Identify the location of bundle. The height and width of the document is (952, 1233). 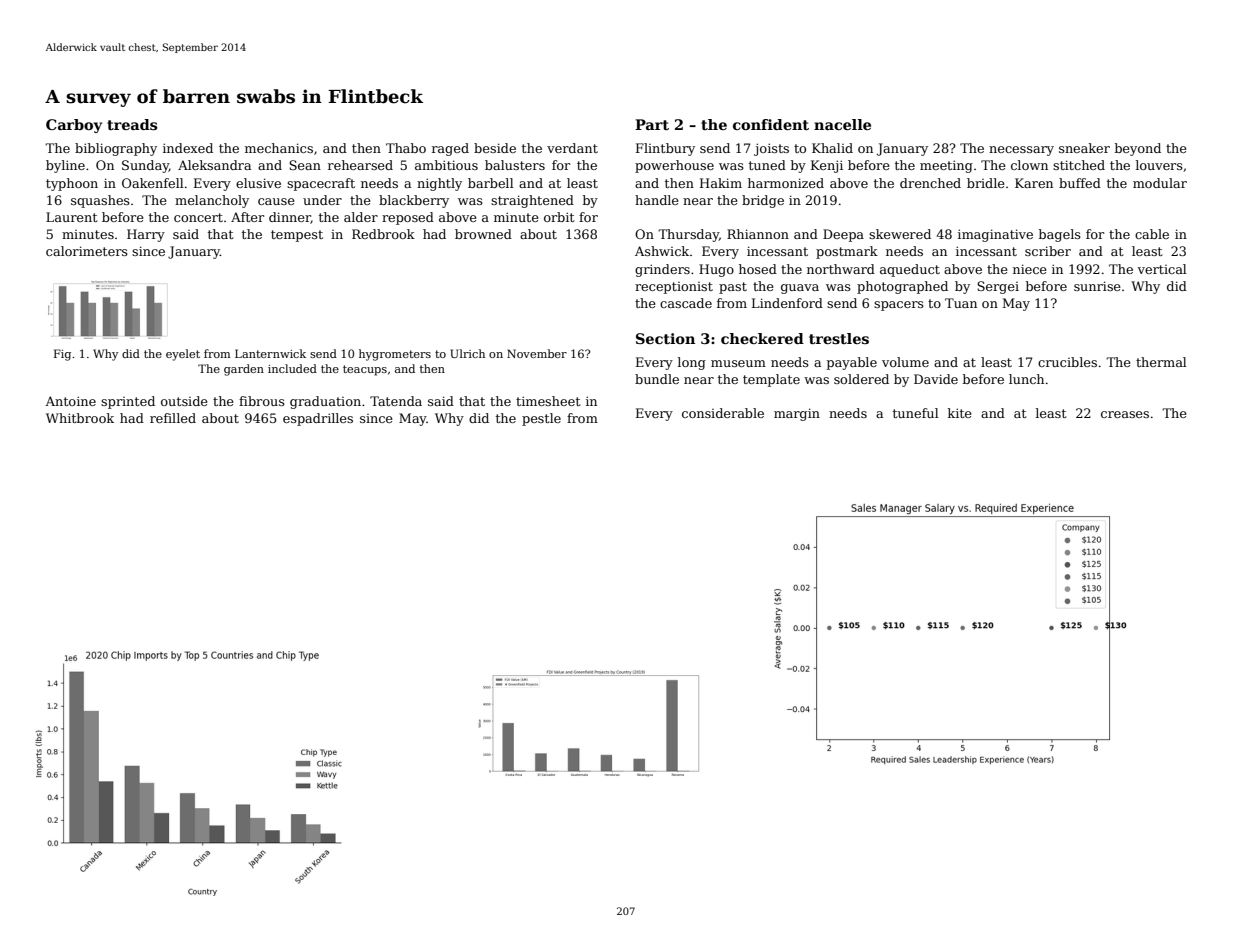
(657, 379).
